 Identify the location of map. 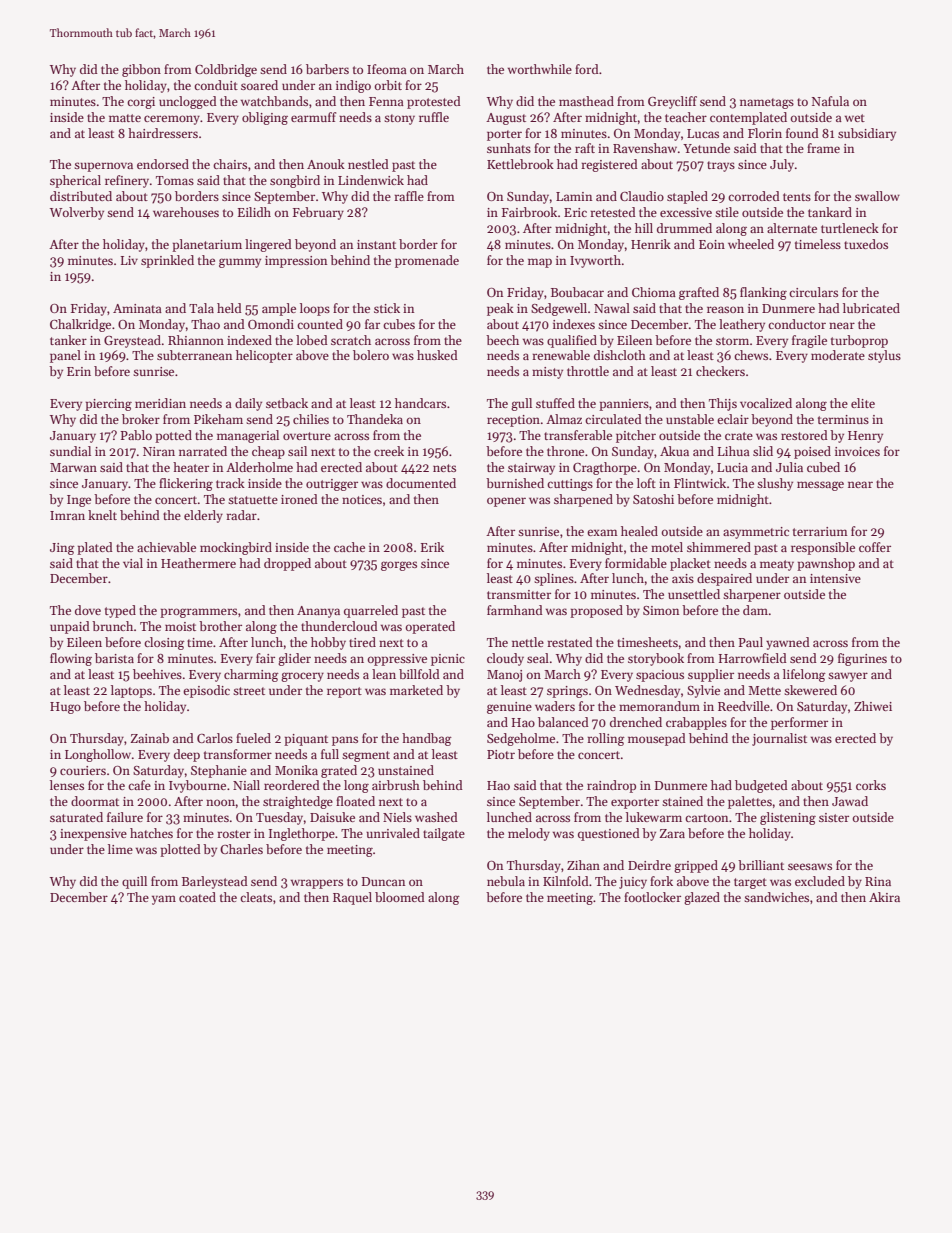
(540, 263).
